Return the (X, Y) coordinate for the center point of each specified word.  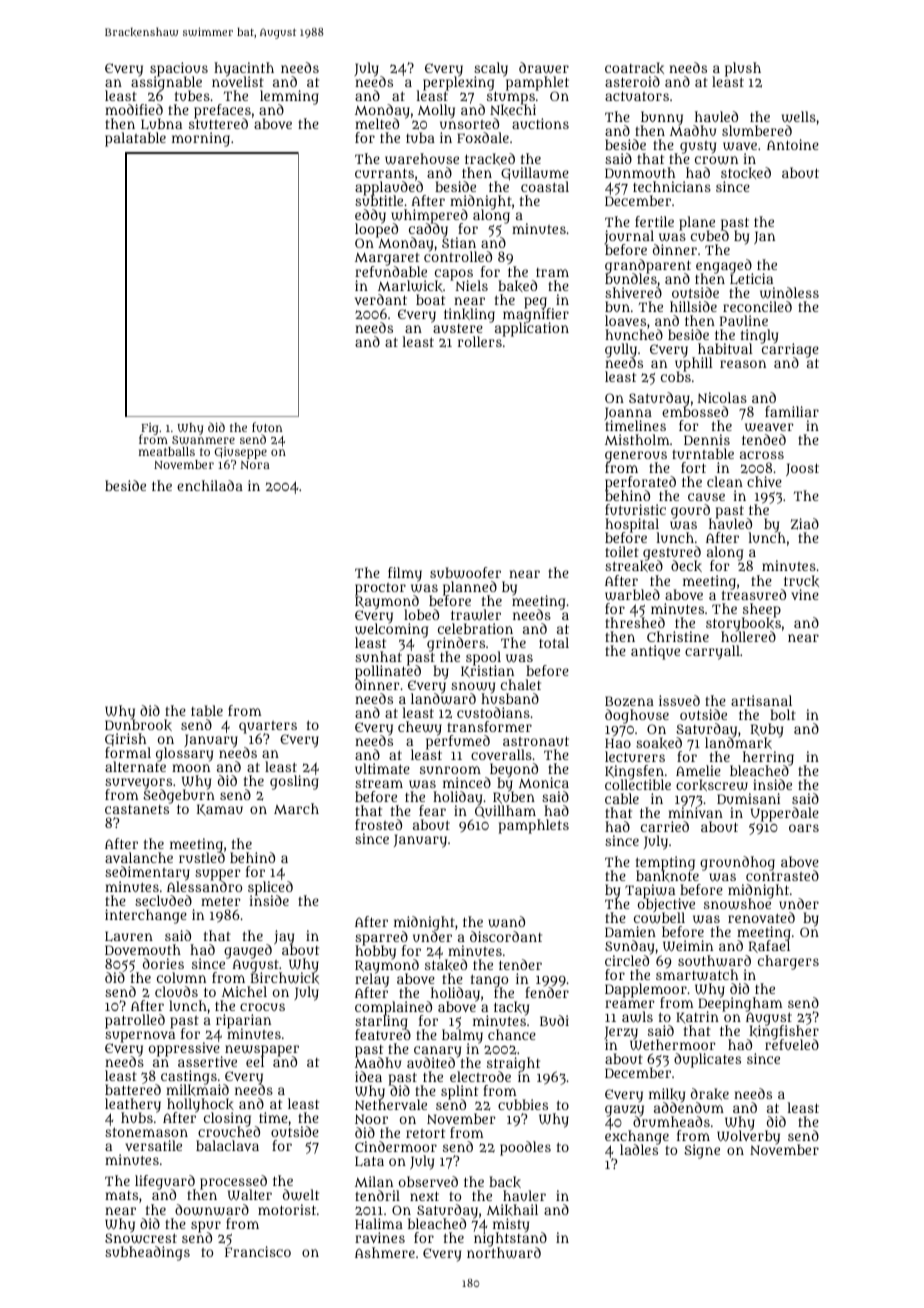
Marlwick (410, 286)
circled (627, 960)
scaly (491, 69)
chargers (788, 962)
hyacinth (244, 69)
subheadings (147, 1253)
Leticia (751, 279)
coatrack (634, 68)
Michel (244, 991)
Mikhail (512, 1210)
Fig (150, 429)
